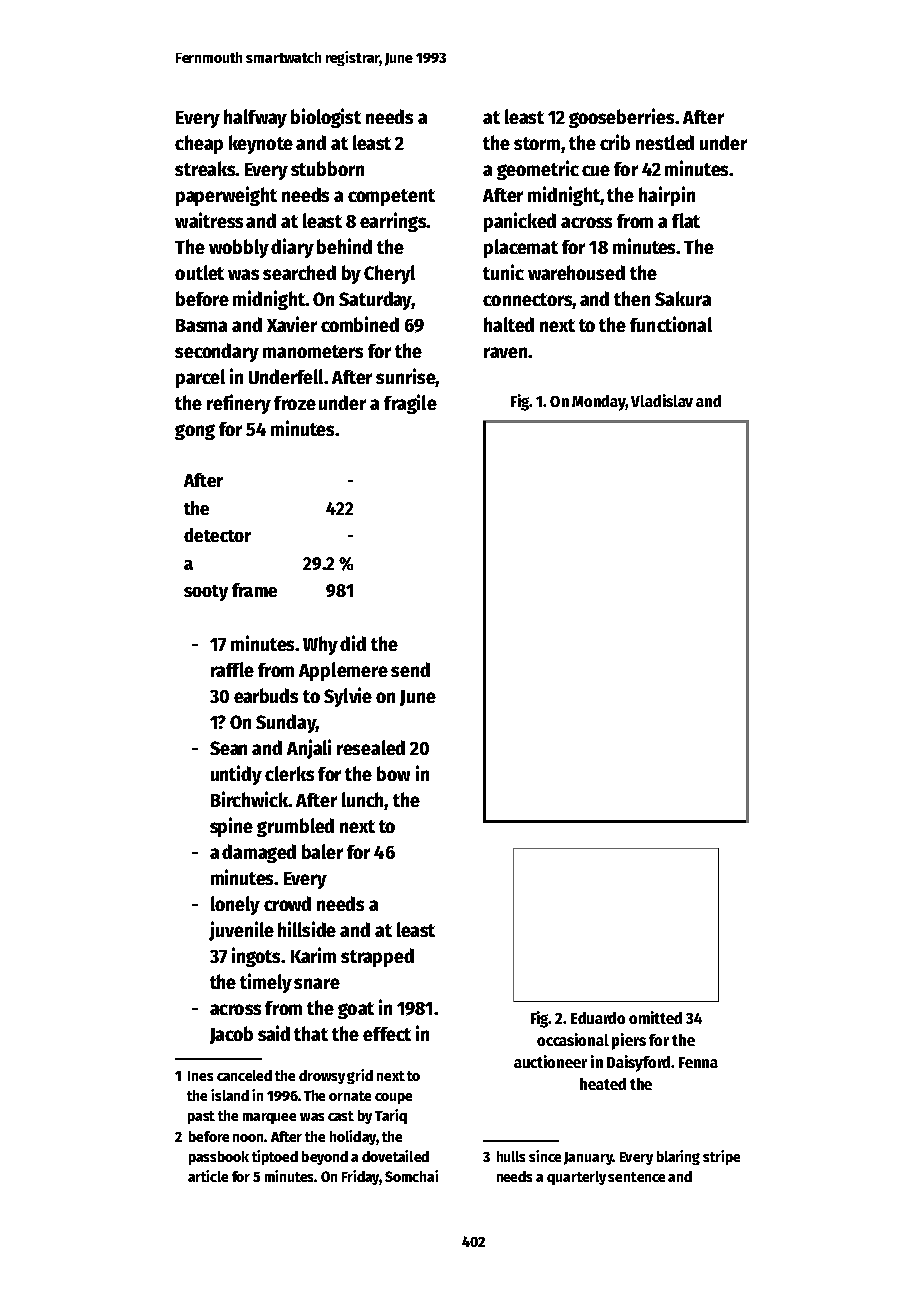  What do you see at coordinates (671, 324) in the screenshot?
I see `functional` at bounding box center [671, 324].
